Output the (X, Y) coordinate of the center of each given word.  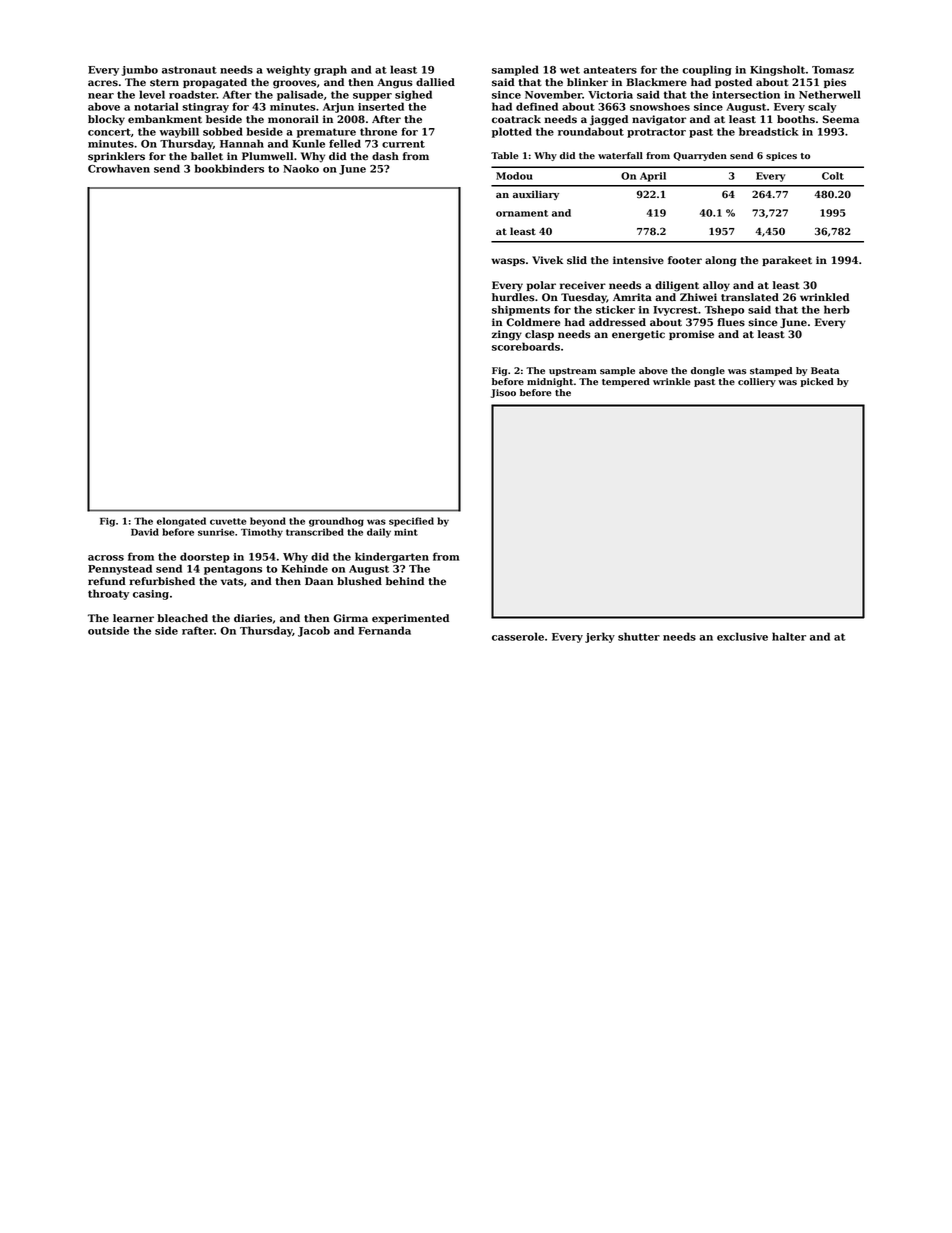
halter (789, 636)
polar (541, 286)
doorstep (205, 557)
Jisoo (503, 393)
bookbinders (229, 168)
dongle (708, 371)
